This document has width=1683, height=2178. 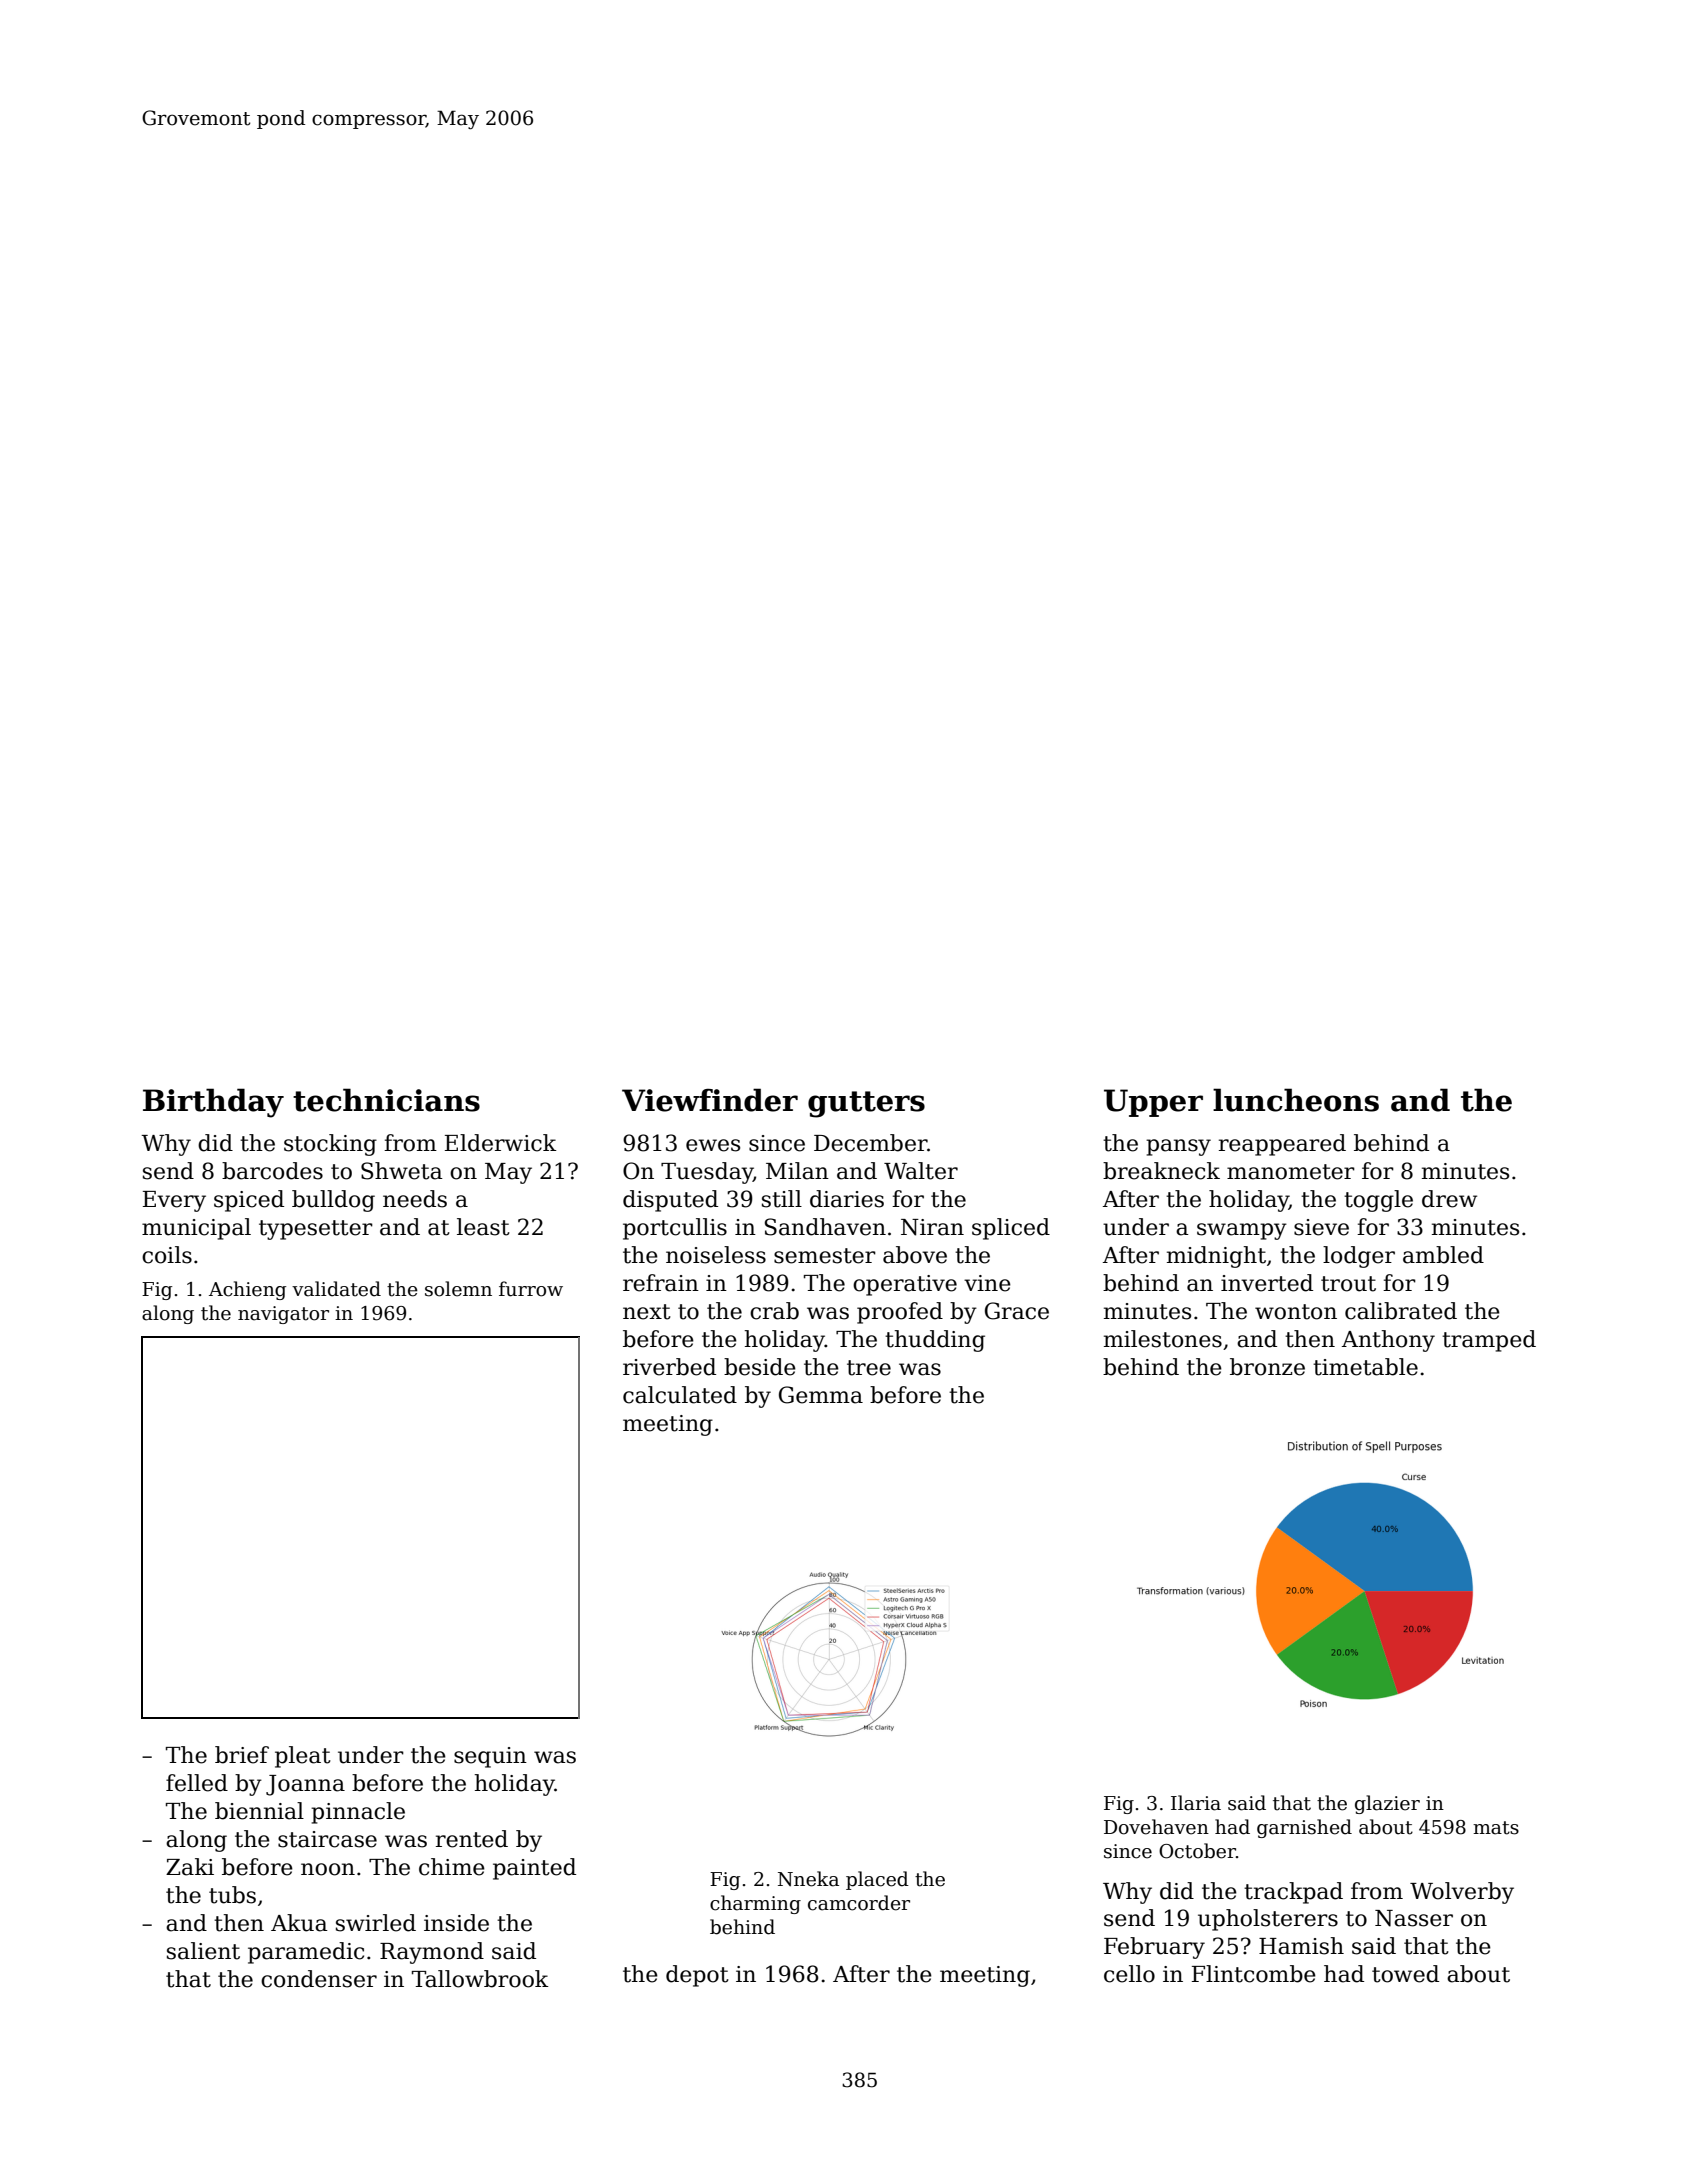 What do you see at coordinates (319, 1979) in the document?
I see `condenser` at bounding box center [319, 1979].
